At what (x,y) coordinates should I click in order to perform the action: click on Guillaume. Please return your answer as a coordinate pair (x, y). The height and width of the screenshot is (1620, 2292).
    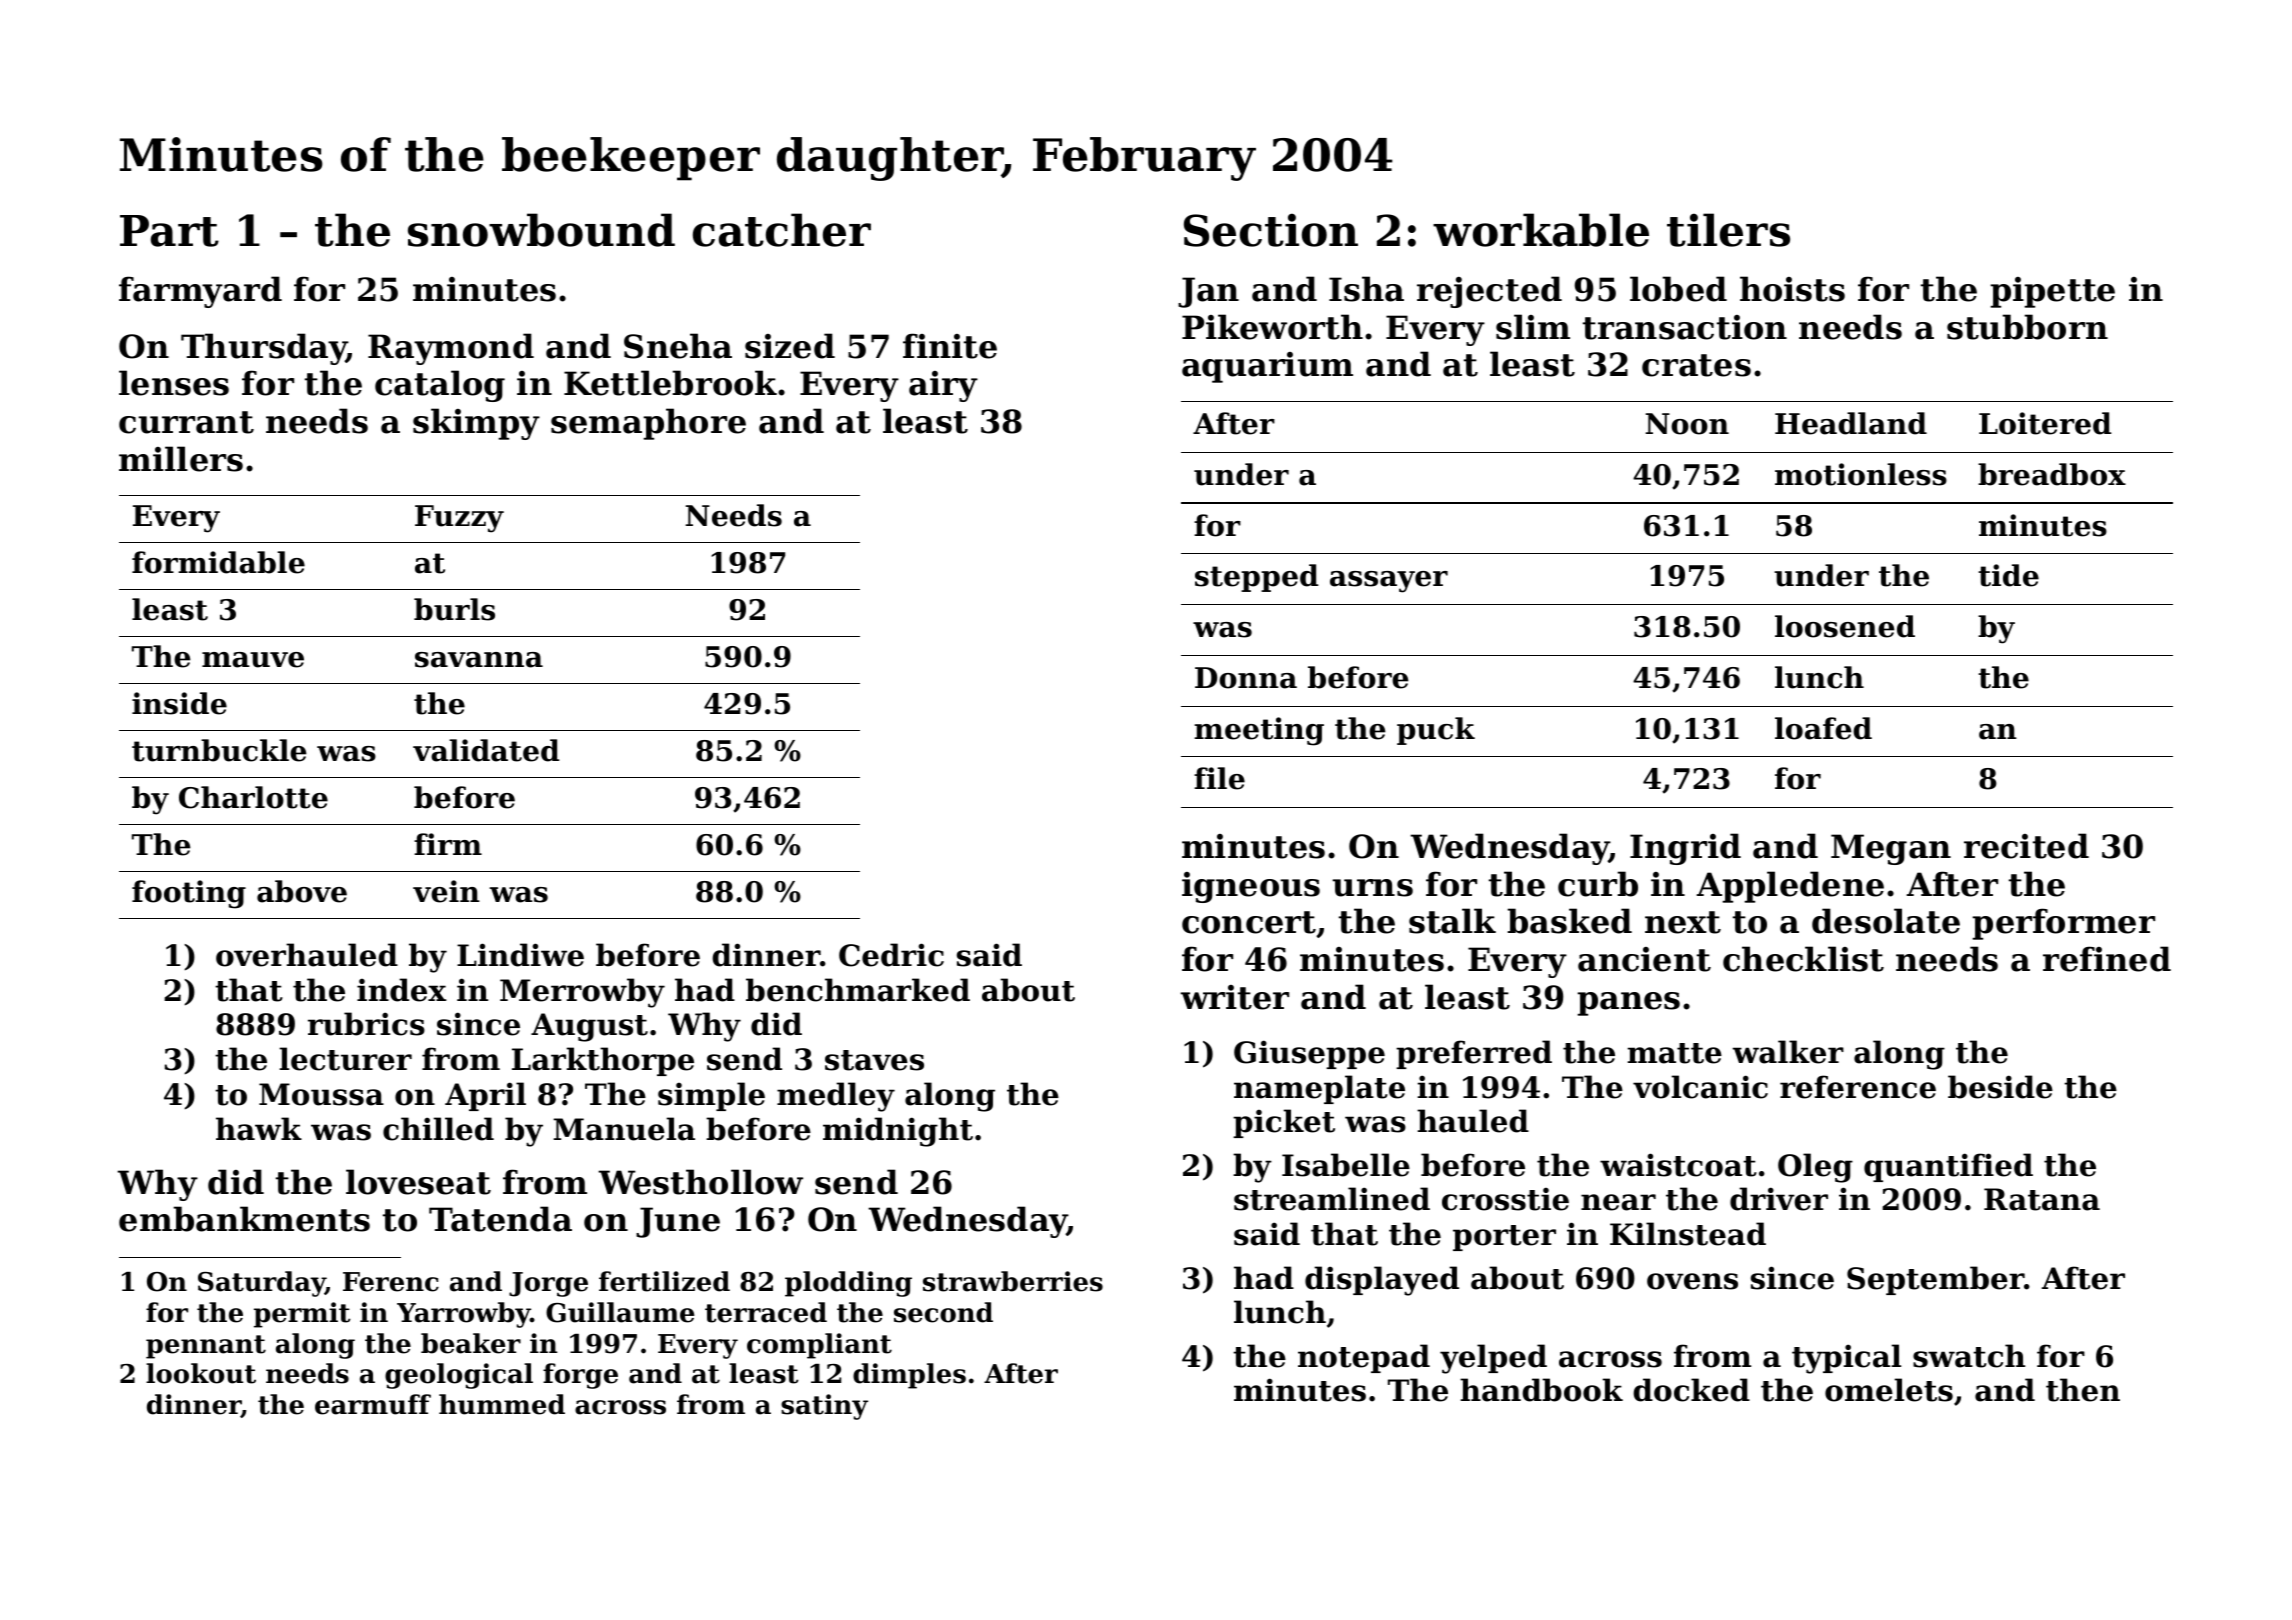
    Looking at the image, I should click on (620, 1312).
